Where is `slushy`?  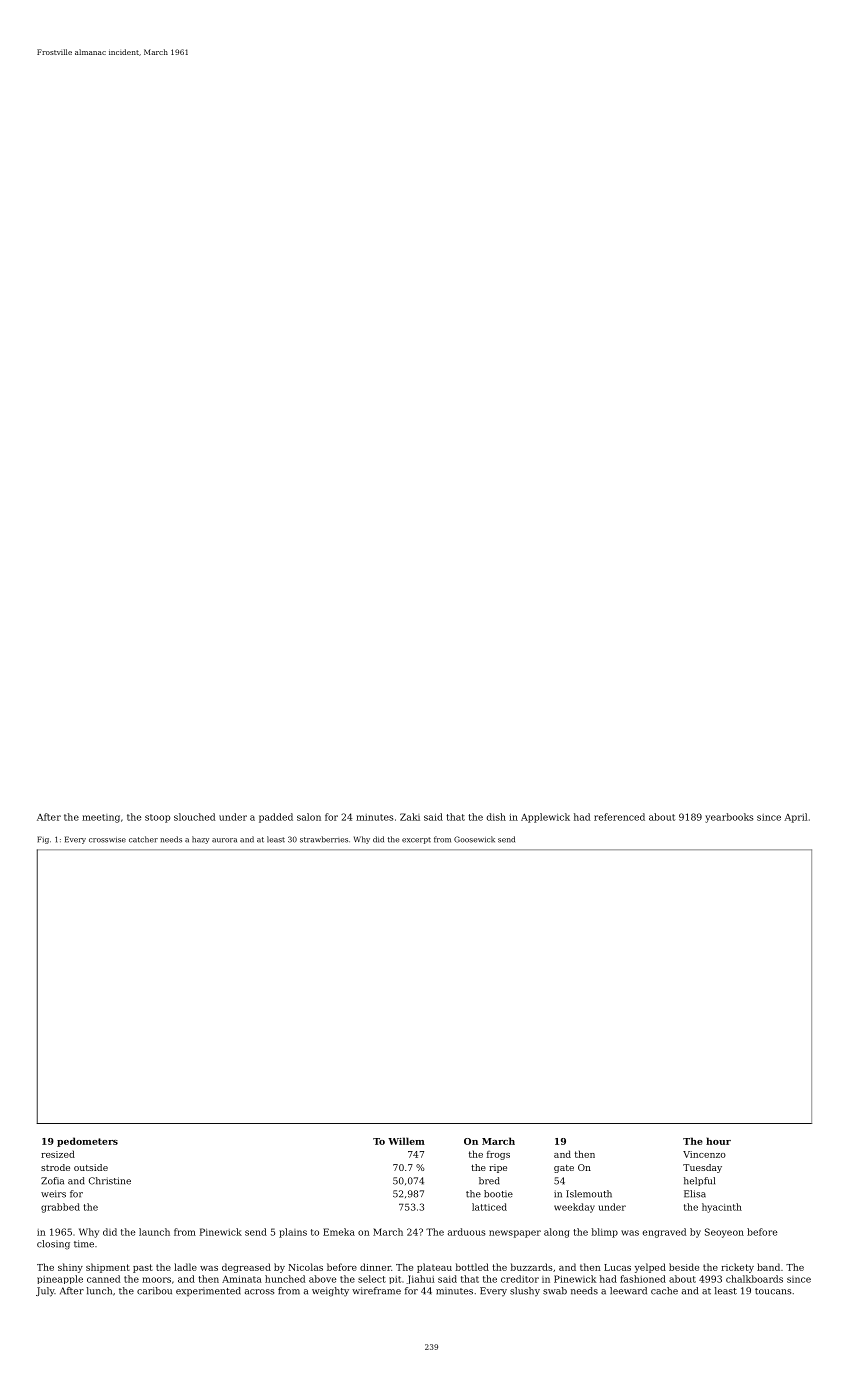 slushy is located at coordinates (525, 1292).
